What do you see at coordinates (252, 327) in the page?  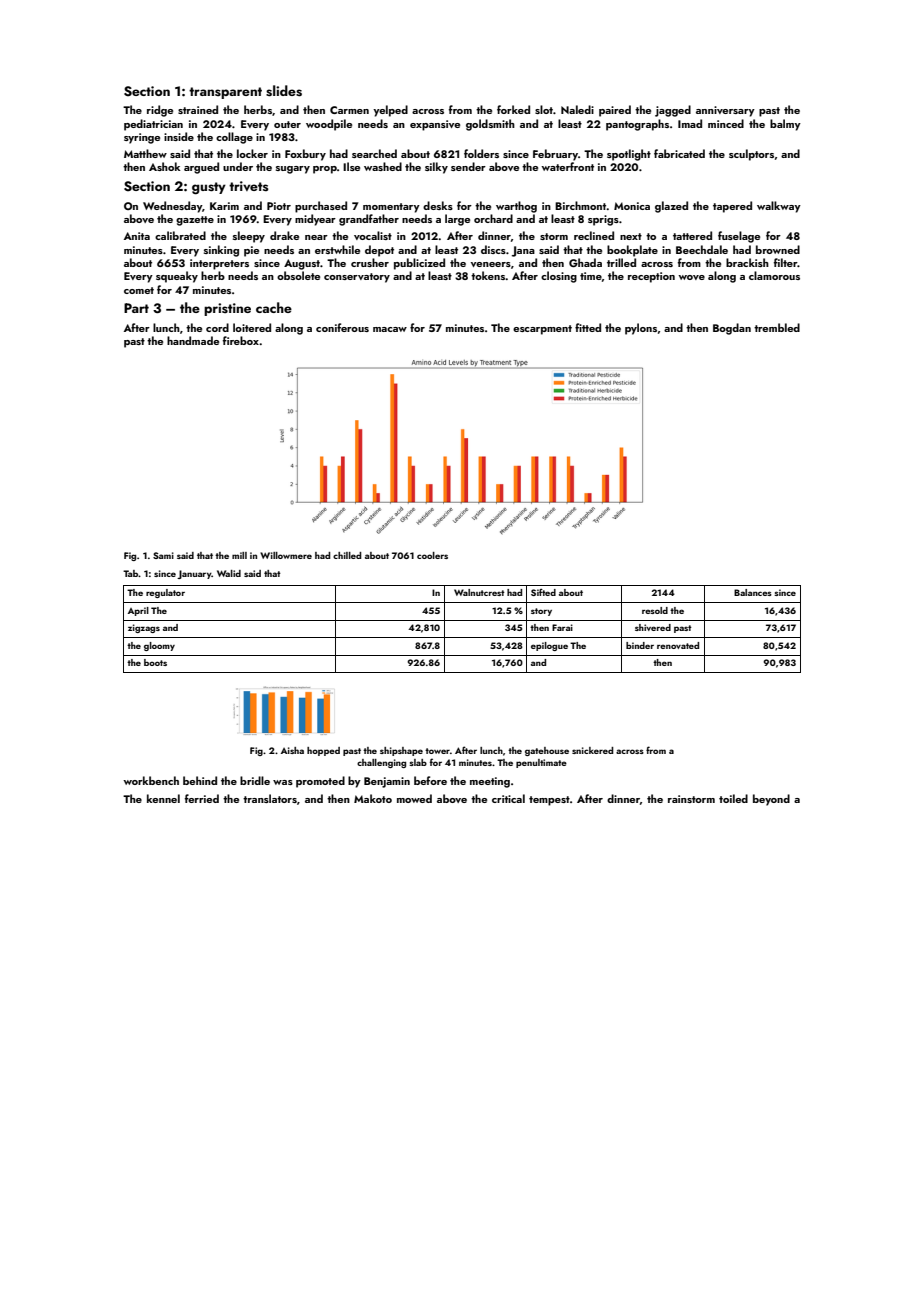 I see `loitered` at bounding box center [252, 327].
